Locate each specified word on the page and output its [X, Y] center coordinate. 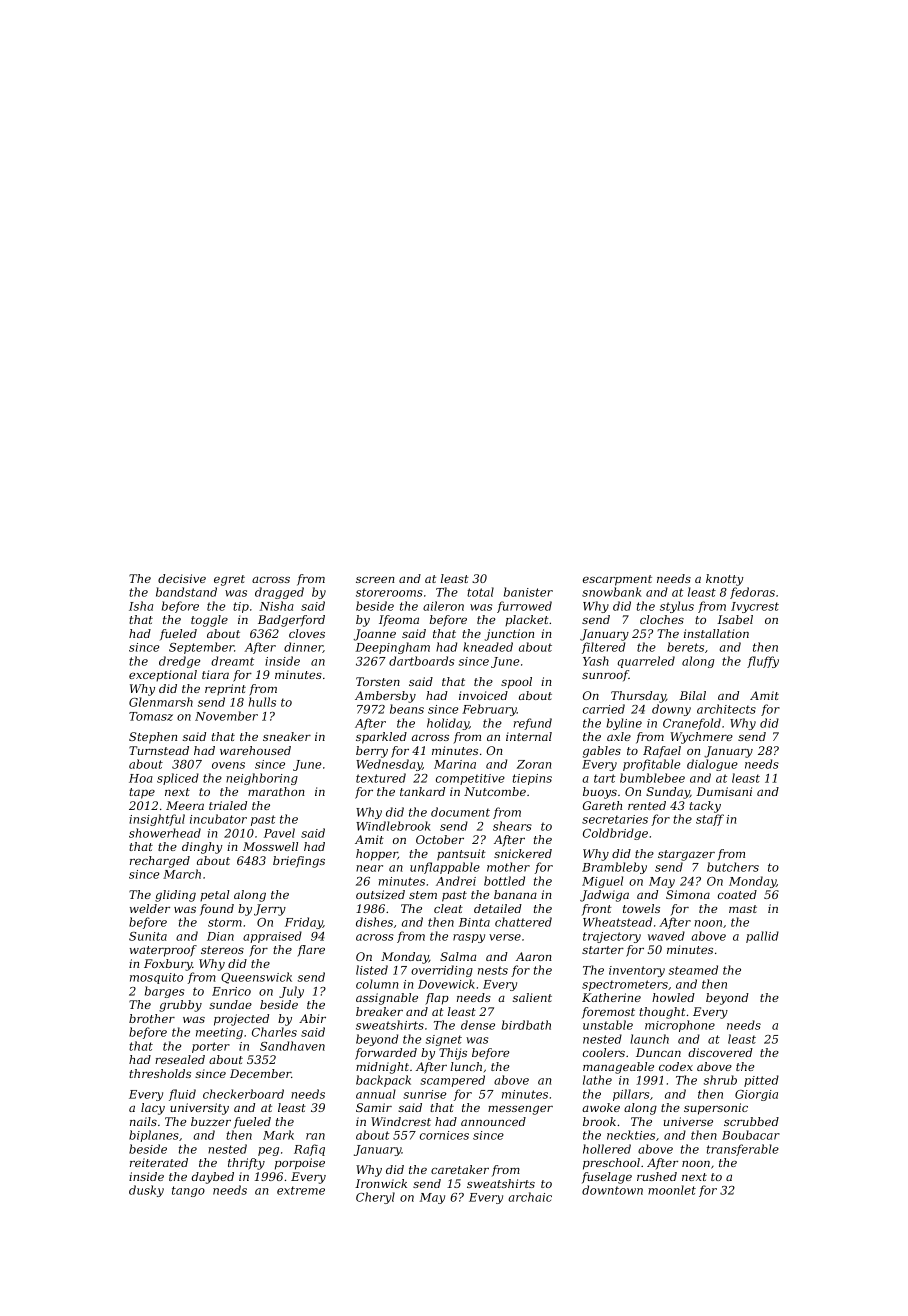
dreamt [232, 661]
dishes [374, 922]
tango [188, 1191]
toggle [209, 621]
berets [685, 647]
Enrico [231, 991]
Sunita [148, 936]
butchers [733, 867]
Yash [596, 661]
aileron [443, 606]
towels [641, 908]
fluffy [763, 662]
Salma [458, 956]
